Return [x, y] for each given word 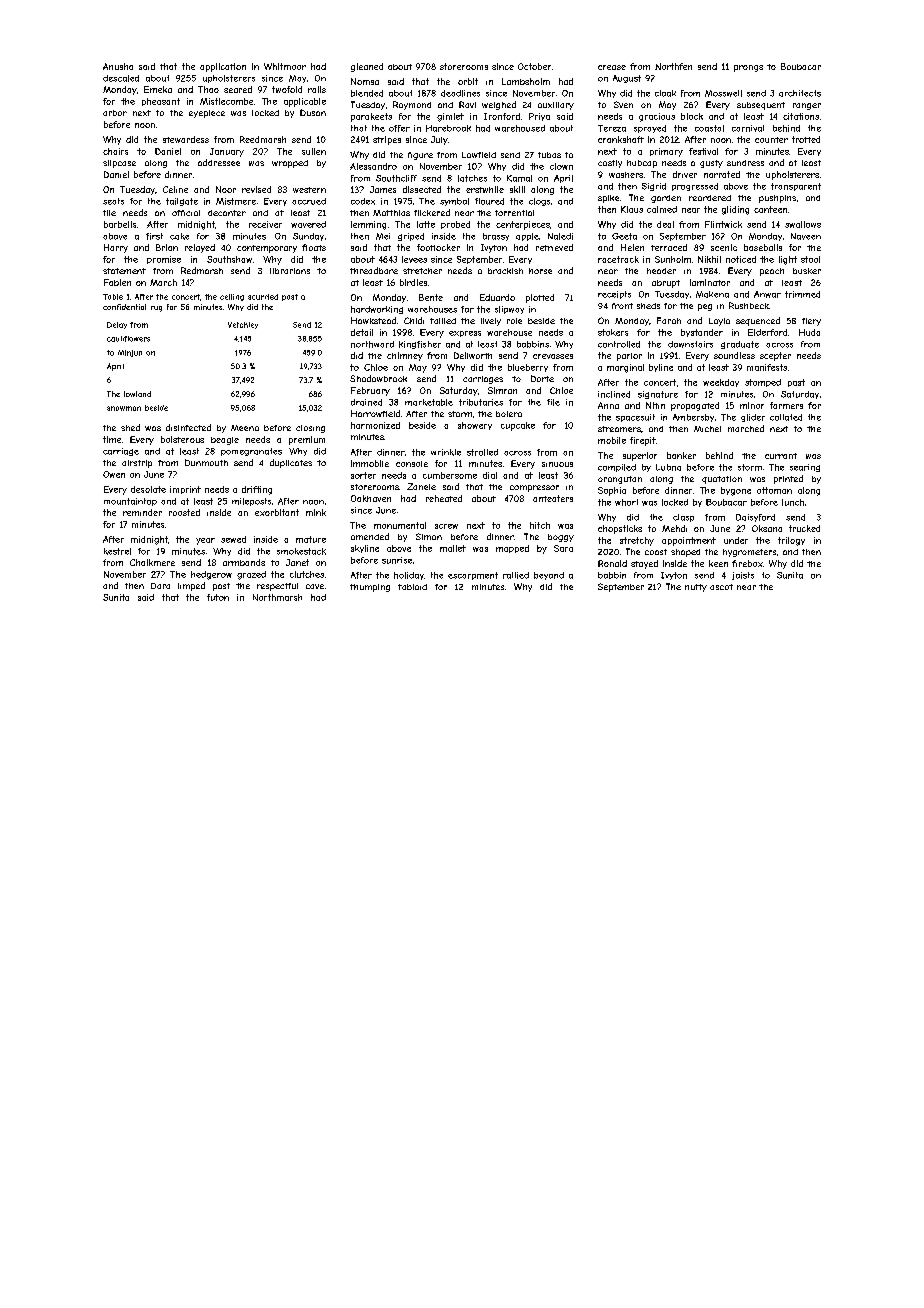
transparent [796, 187]
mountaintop [130, 502]
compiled [617, 468]
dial [490, 475]
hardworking [377, 310]
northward [372, 344]
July [439, 140]
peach [772, 272]
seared [238, 89]
